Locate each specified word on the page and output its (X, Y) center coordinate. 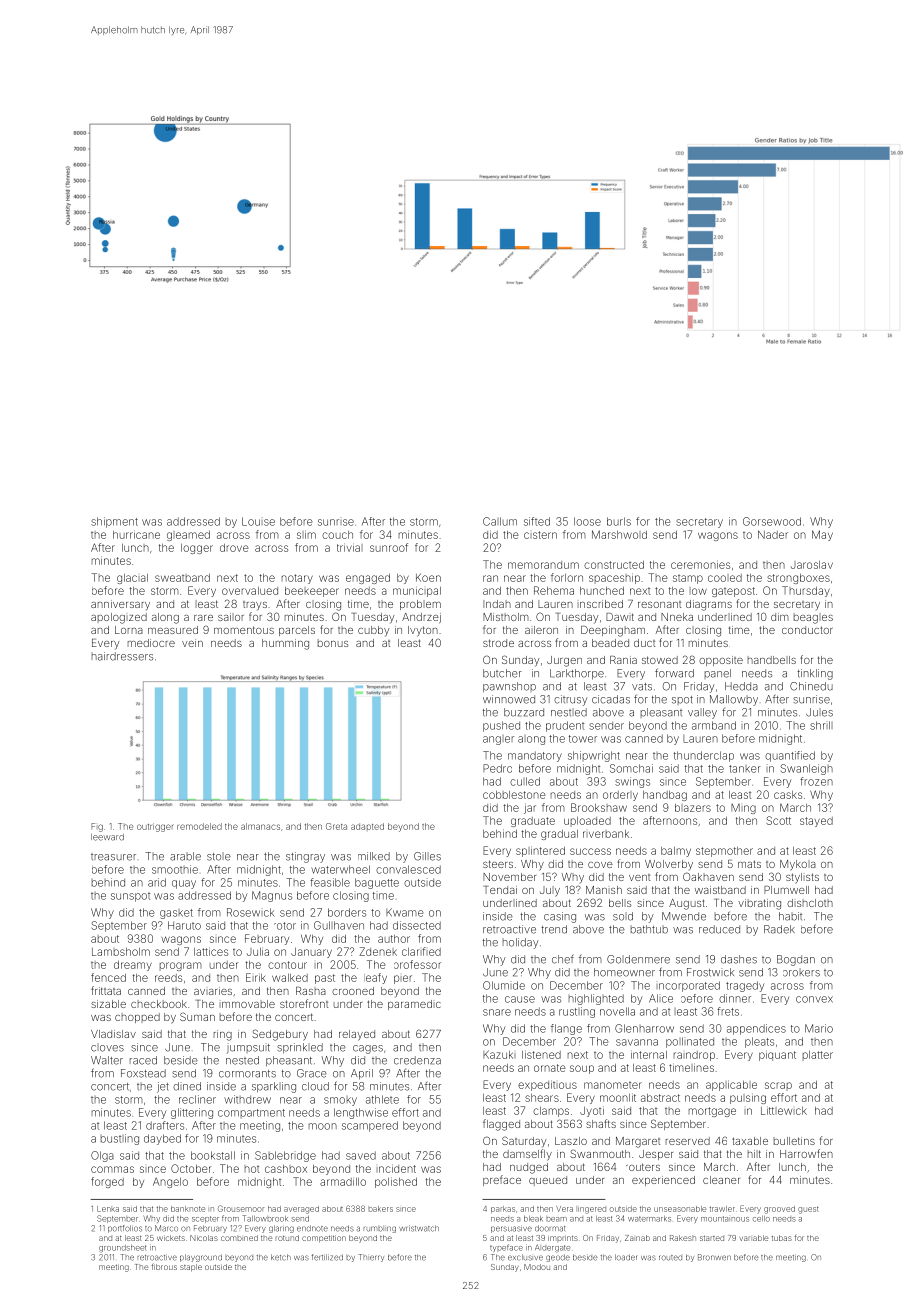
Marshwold (619, 534)
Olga (102, 1156)
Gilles (427, 856)
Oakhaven (708, 876)
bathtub (649, 929)
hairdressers (122, 656)
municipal (417, 591)
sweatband (182, 578)
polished (396, 1182)
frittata (106, 990)
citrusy (571, 700)
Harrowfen (806, 1153)
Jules (819, 712)
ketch (281, 1257)
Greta (336, 826)
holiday (521, 943)
